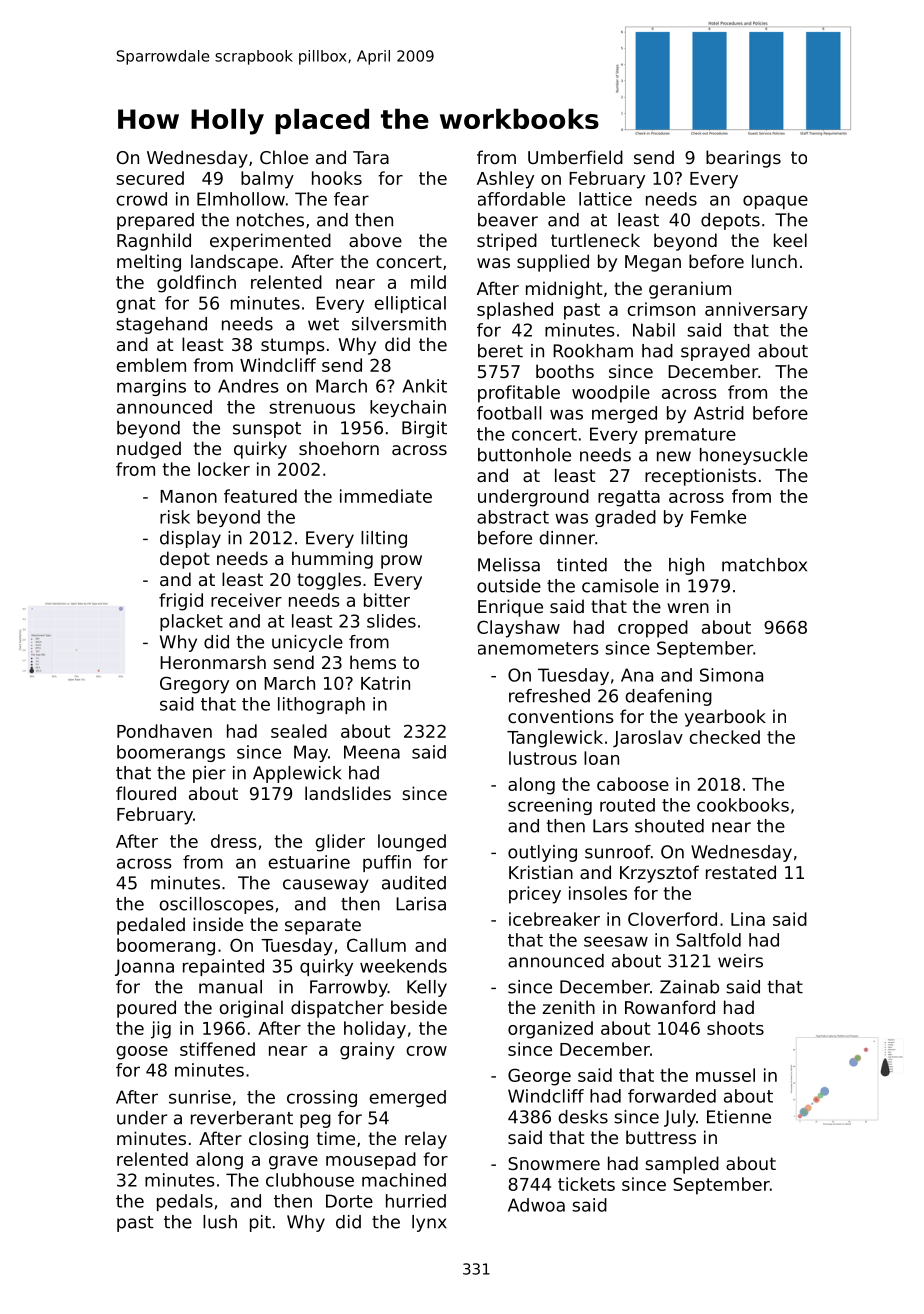 This page has height=1314, width=924. I want to click on splashed, so click(515, 311).
